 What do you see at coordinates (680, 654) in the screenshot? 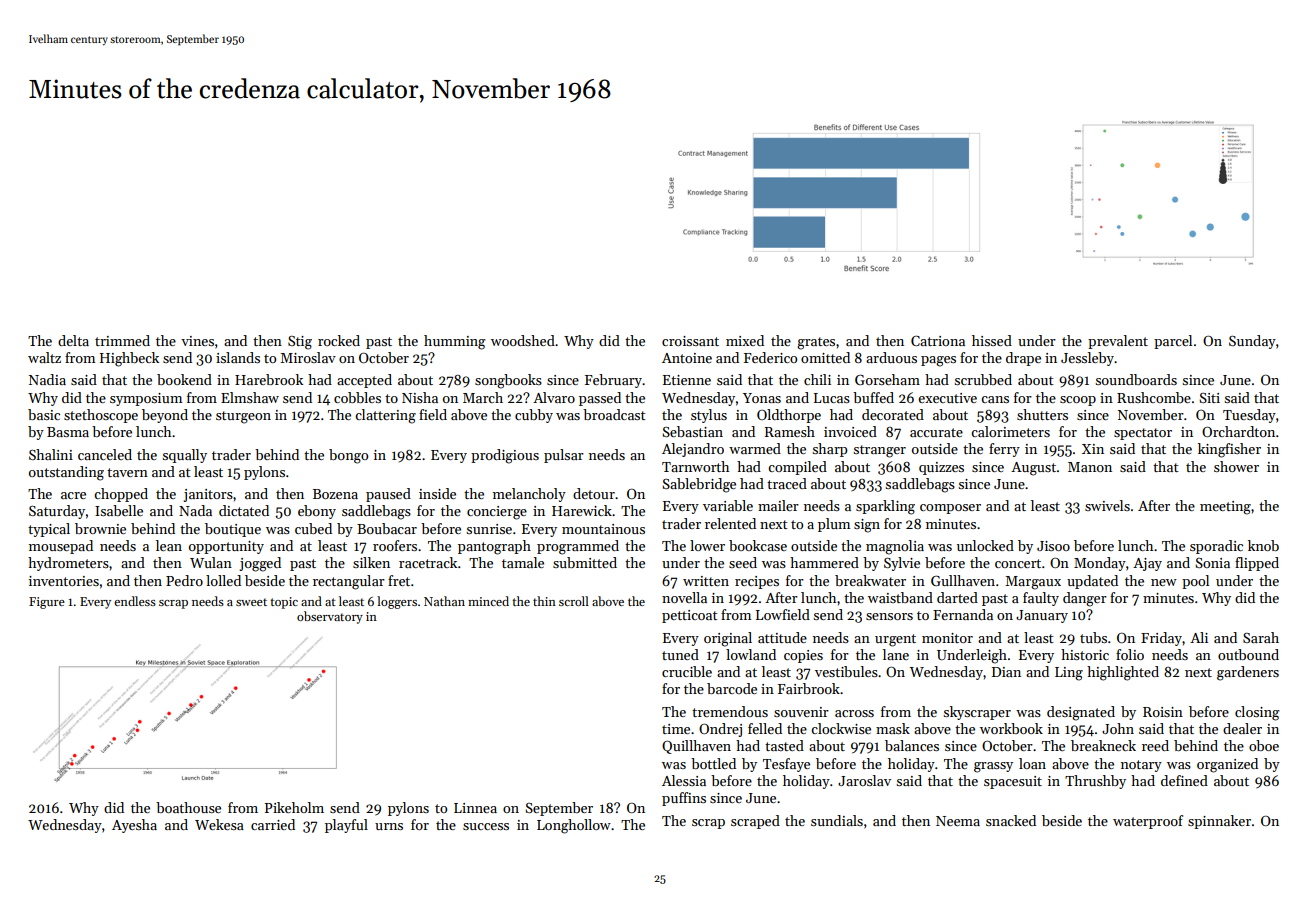
I see `tuned` at bounding box center [680, 654].
